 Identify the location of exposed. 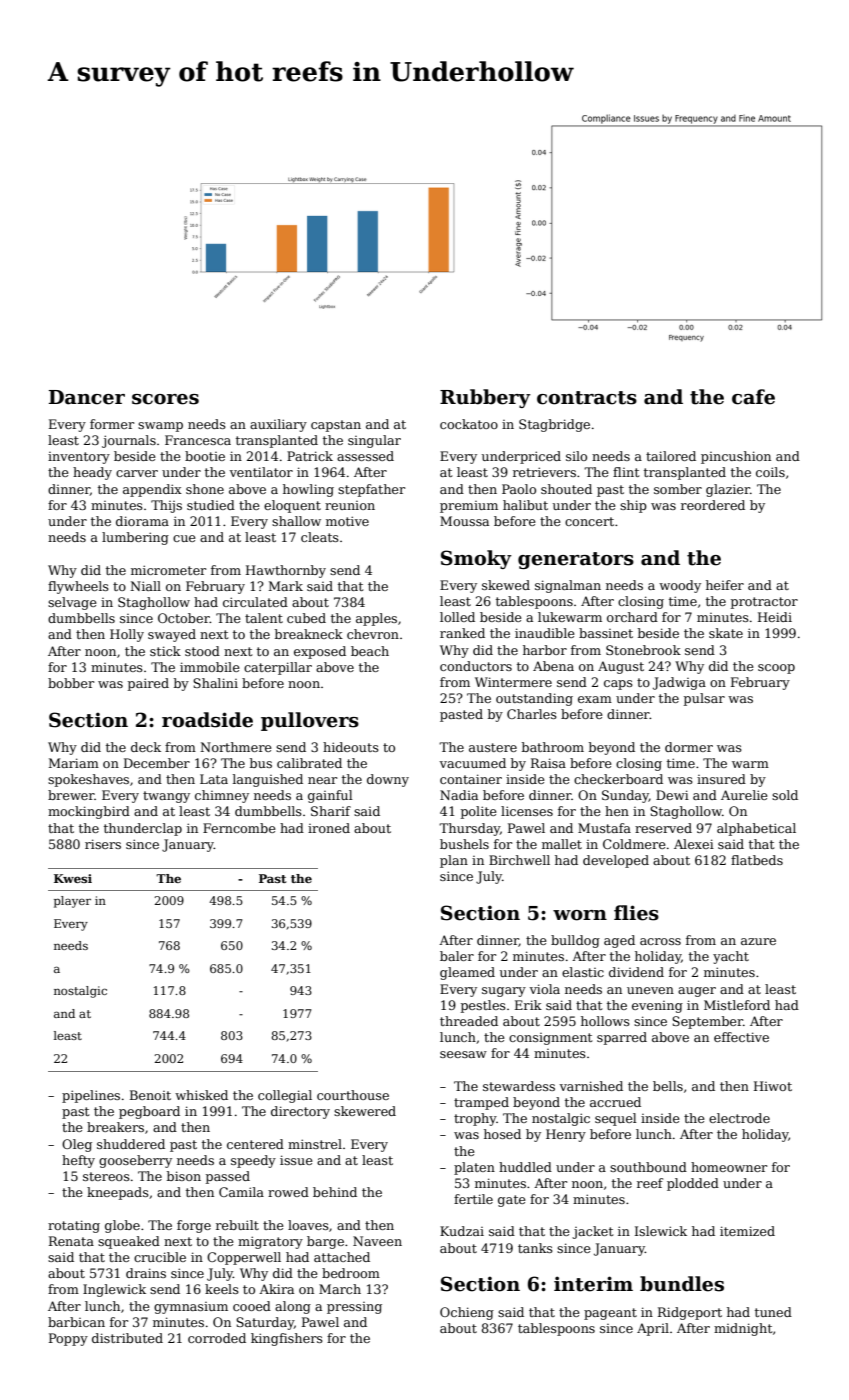
(320, 652).
